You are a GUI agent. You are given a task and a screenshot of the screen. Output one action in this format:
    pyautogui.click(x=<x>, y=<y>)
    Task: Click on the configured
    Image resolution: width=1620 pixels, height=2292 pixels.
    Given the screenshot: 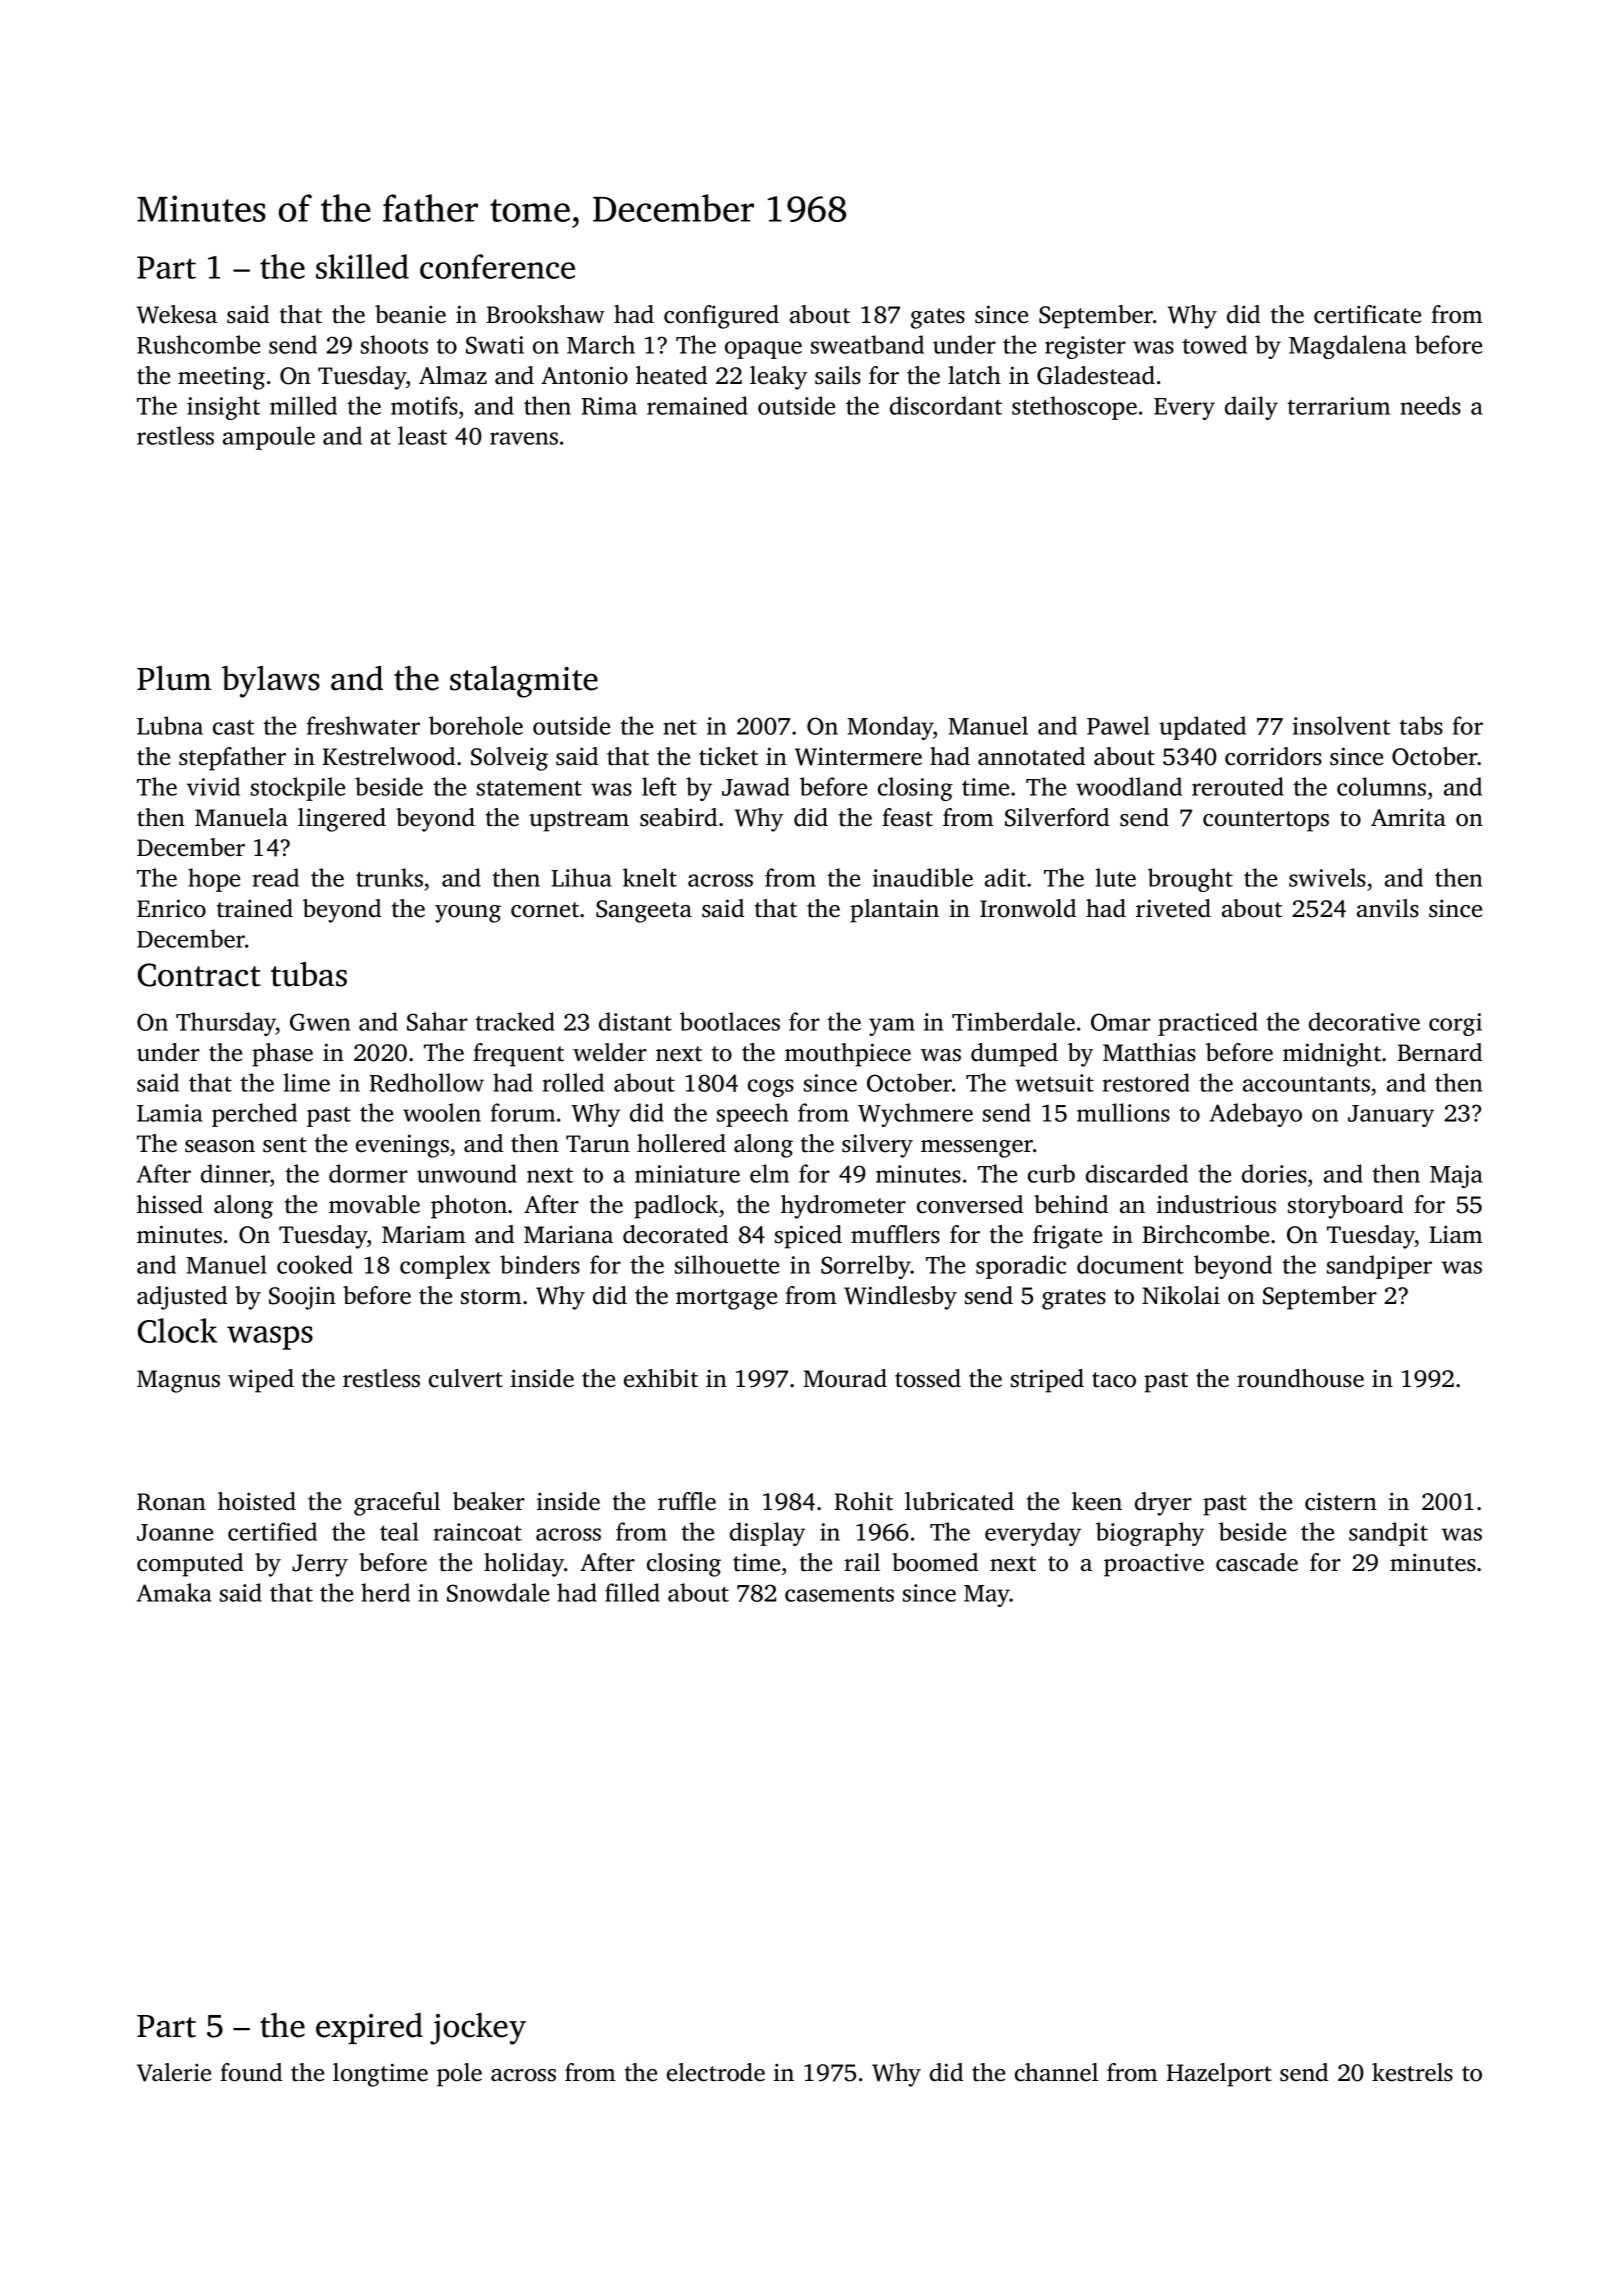 What is the action you would take?
    pyautogui.click(x=721, y=317)
